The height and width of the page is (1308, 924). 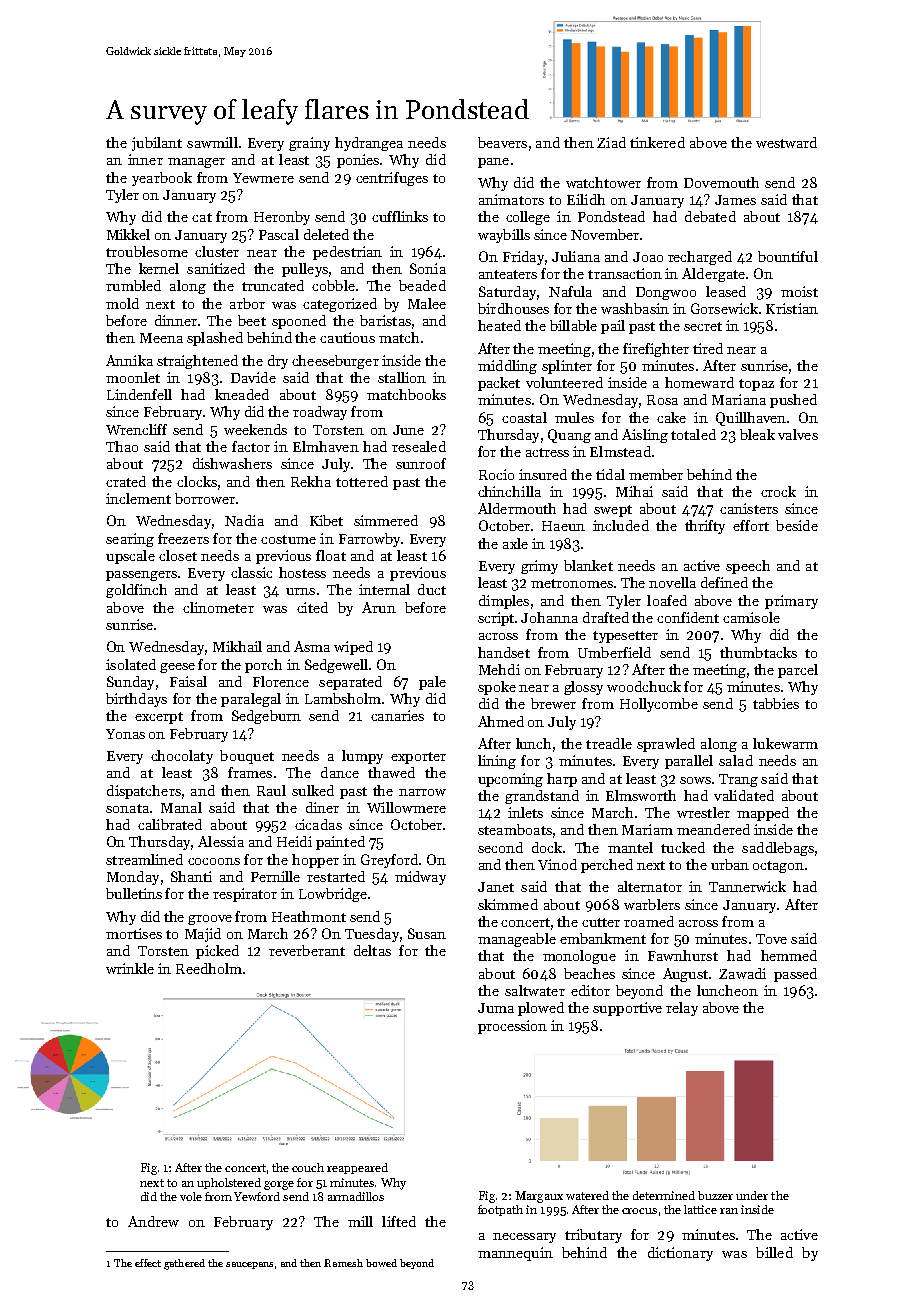 I want to click on Heathmont, so click(x=309, y=916).
